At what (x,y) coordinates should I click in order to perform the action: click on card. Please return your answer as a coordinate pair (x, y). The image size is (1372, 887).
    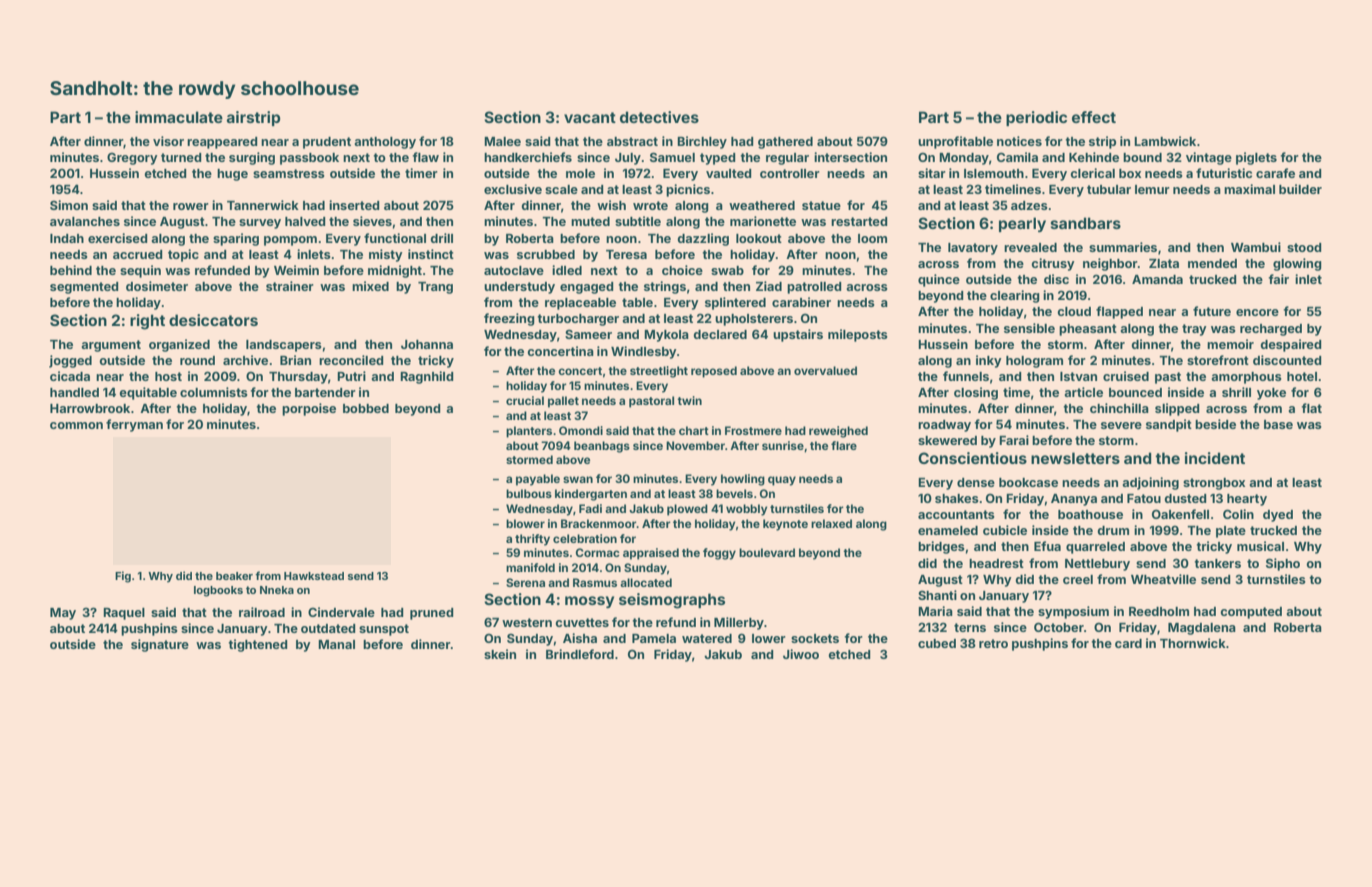
    Looking at the image, I should click on (1128, 643).
